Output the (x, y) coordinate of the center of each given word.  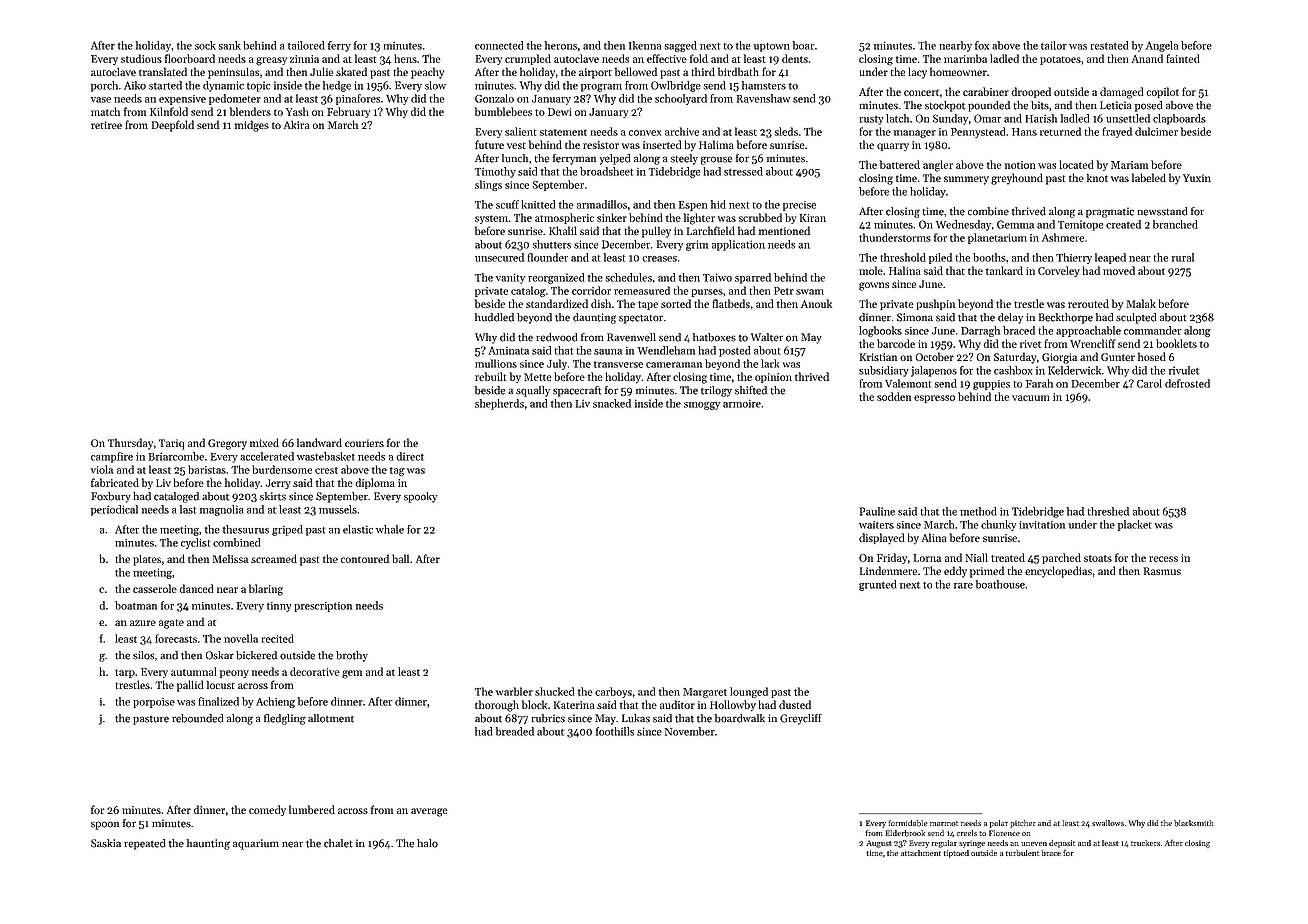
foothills (615, 731)
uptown (772, 47)
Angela (1162, 46)
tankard (1004, 270)
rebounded (198, 718)
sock (205, 45)
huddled (494, 317)
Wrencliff (1093, 343)
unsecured (499, 257)
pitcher (1023, 824)
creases (659, 259)
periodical (114, 510)
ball (400, 558)
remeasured (642, 290)
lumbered (312, 809)
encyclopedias (1058, 572)
